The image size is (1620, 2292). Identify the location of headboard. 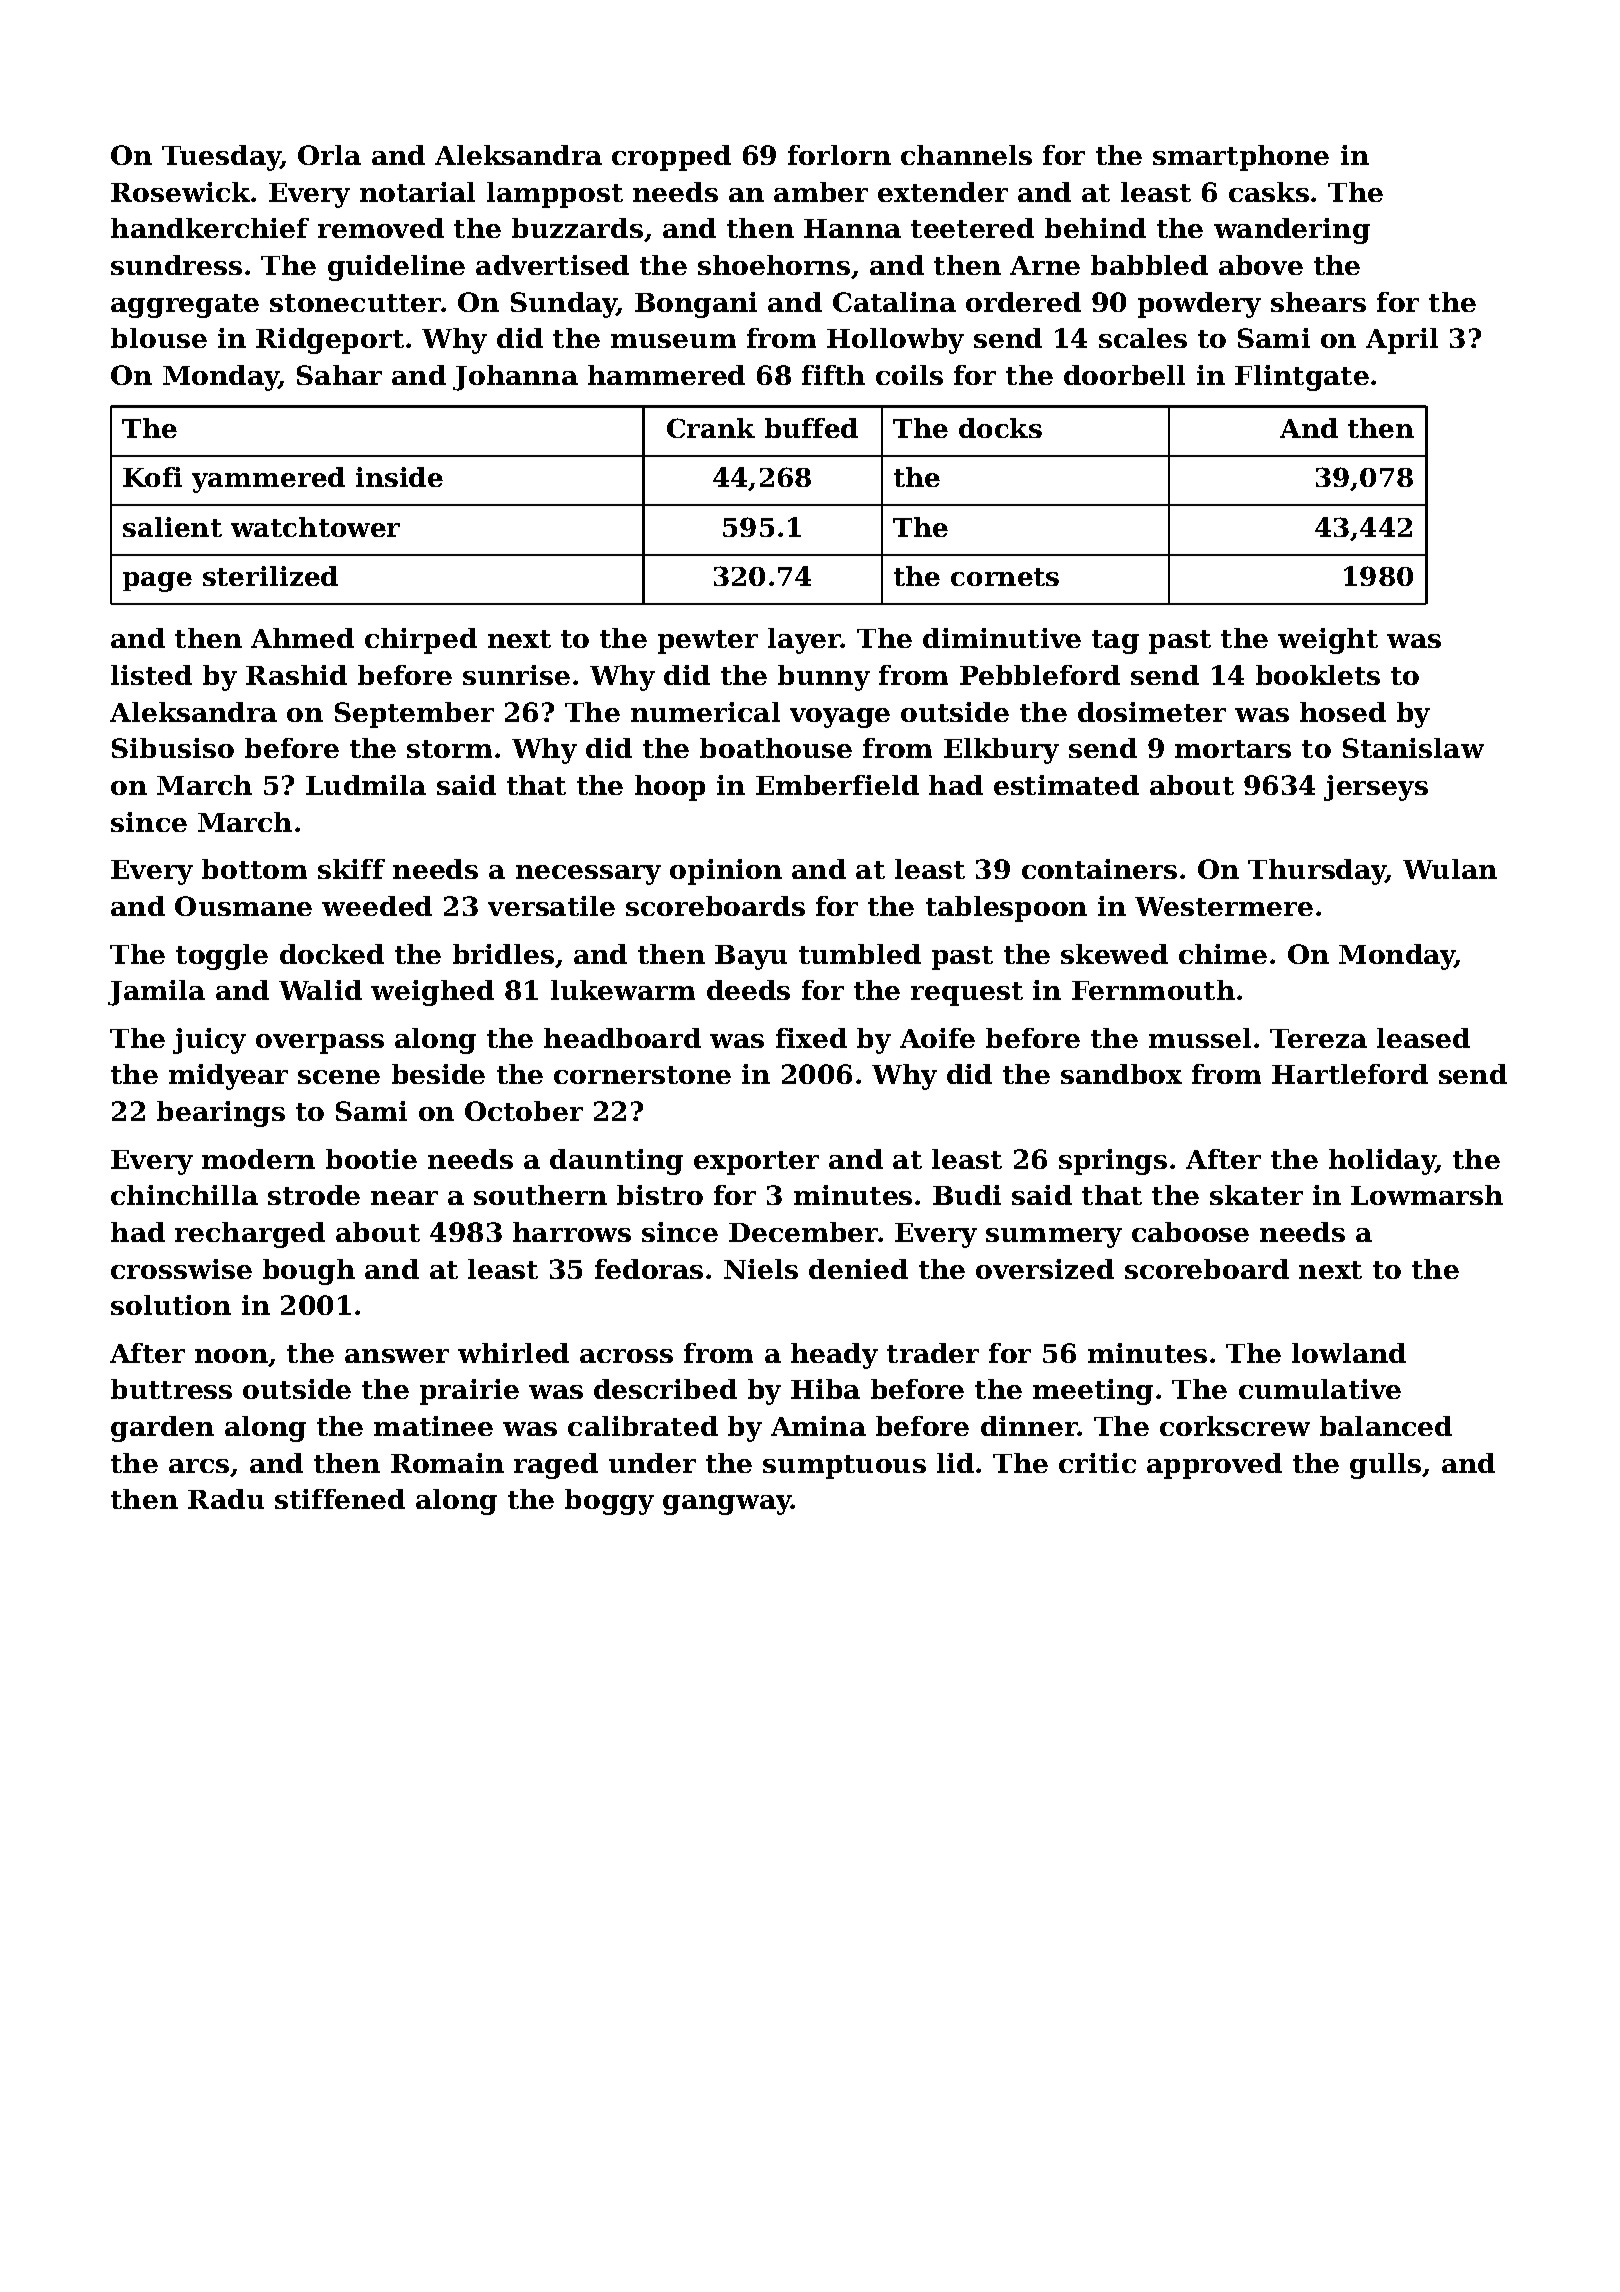
(622, 1038).
